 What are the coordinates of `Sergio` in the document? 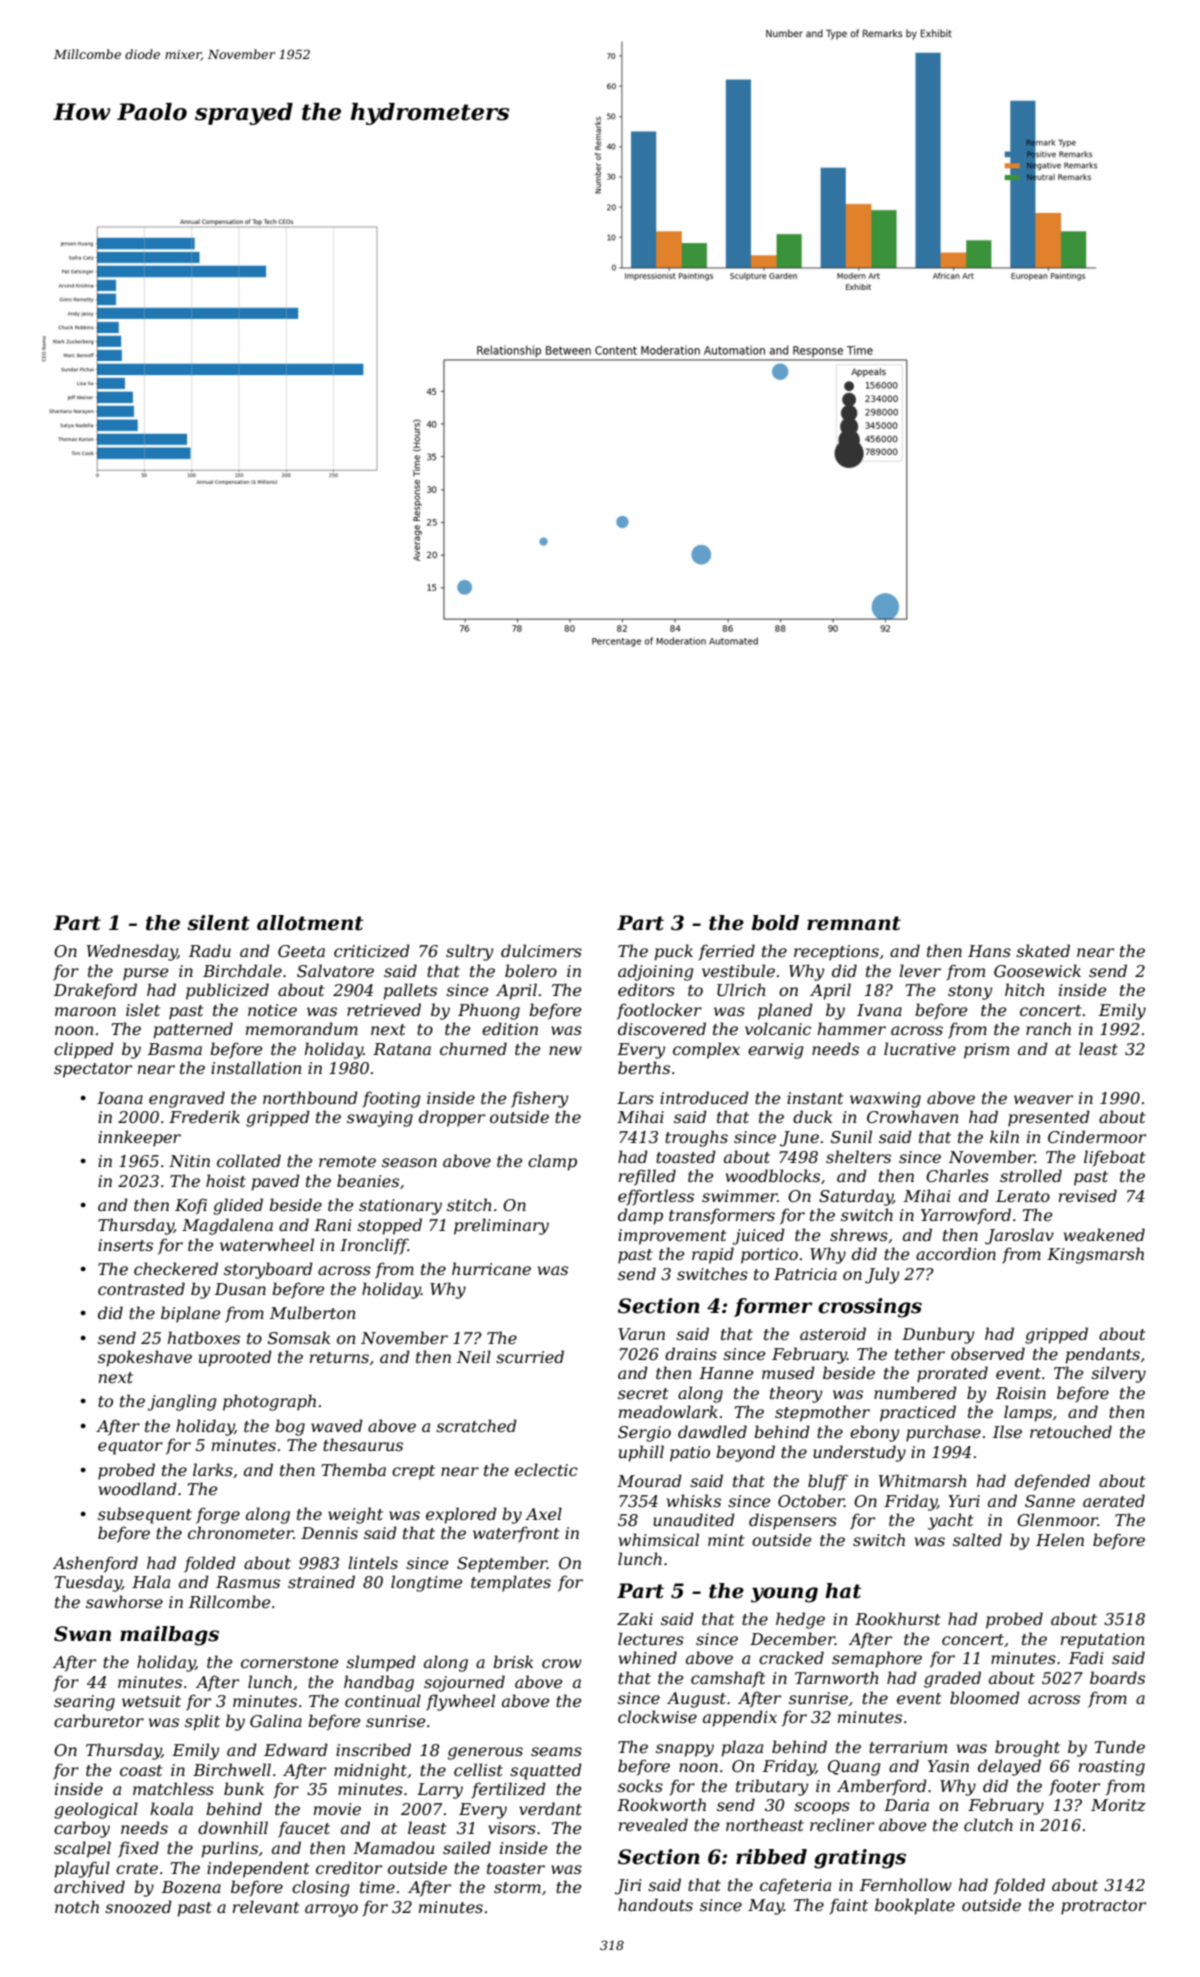 It's located at (644, 1434).
